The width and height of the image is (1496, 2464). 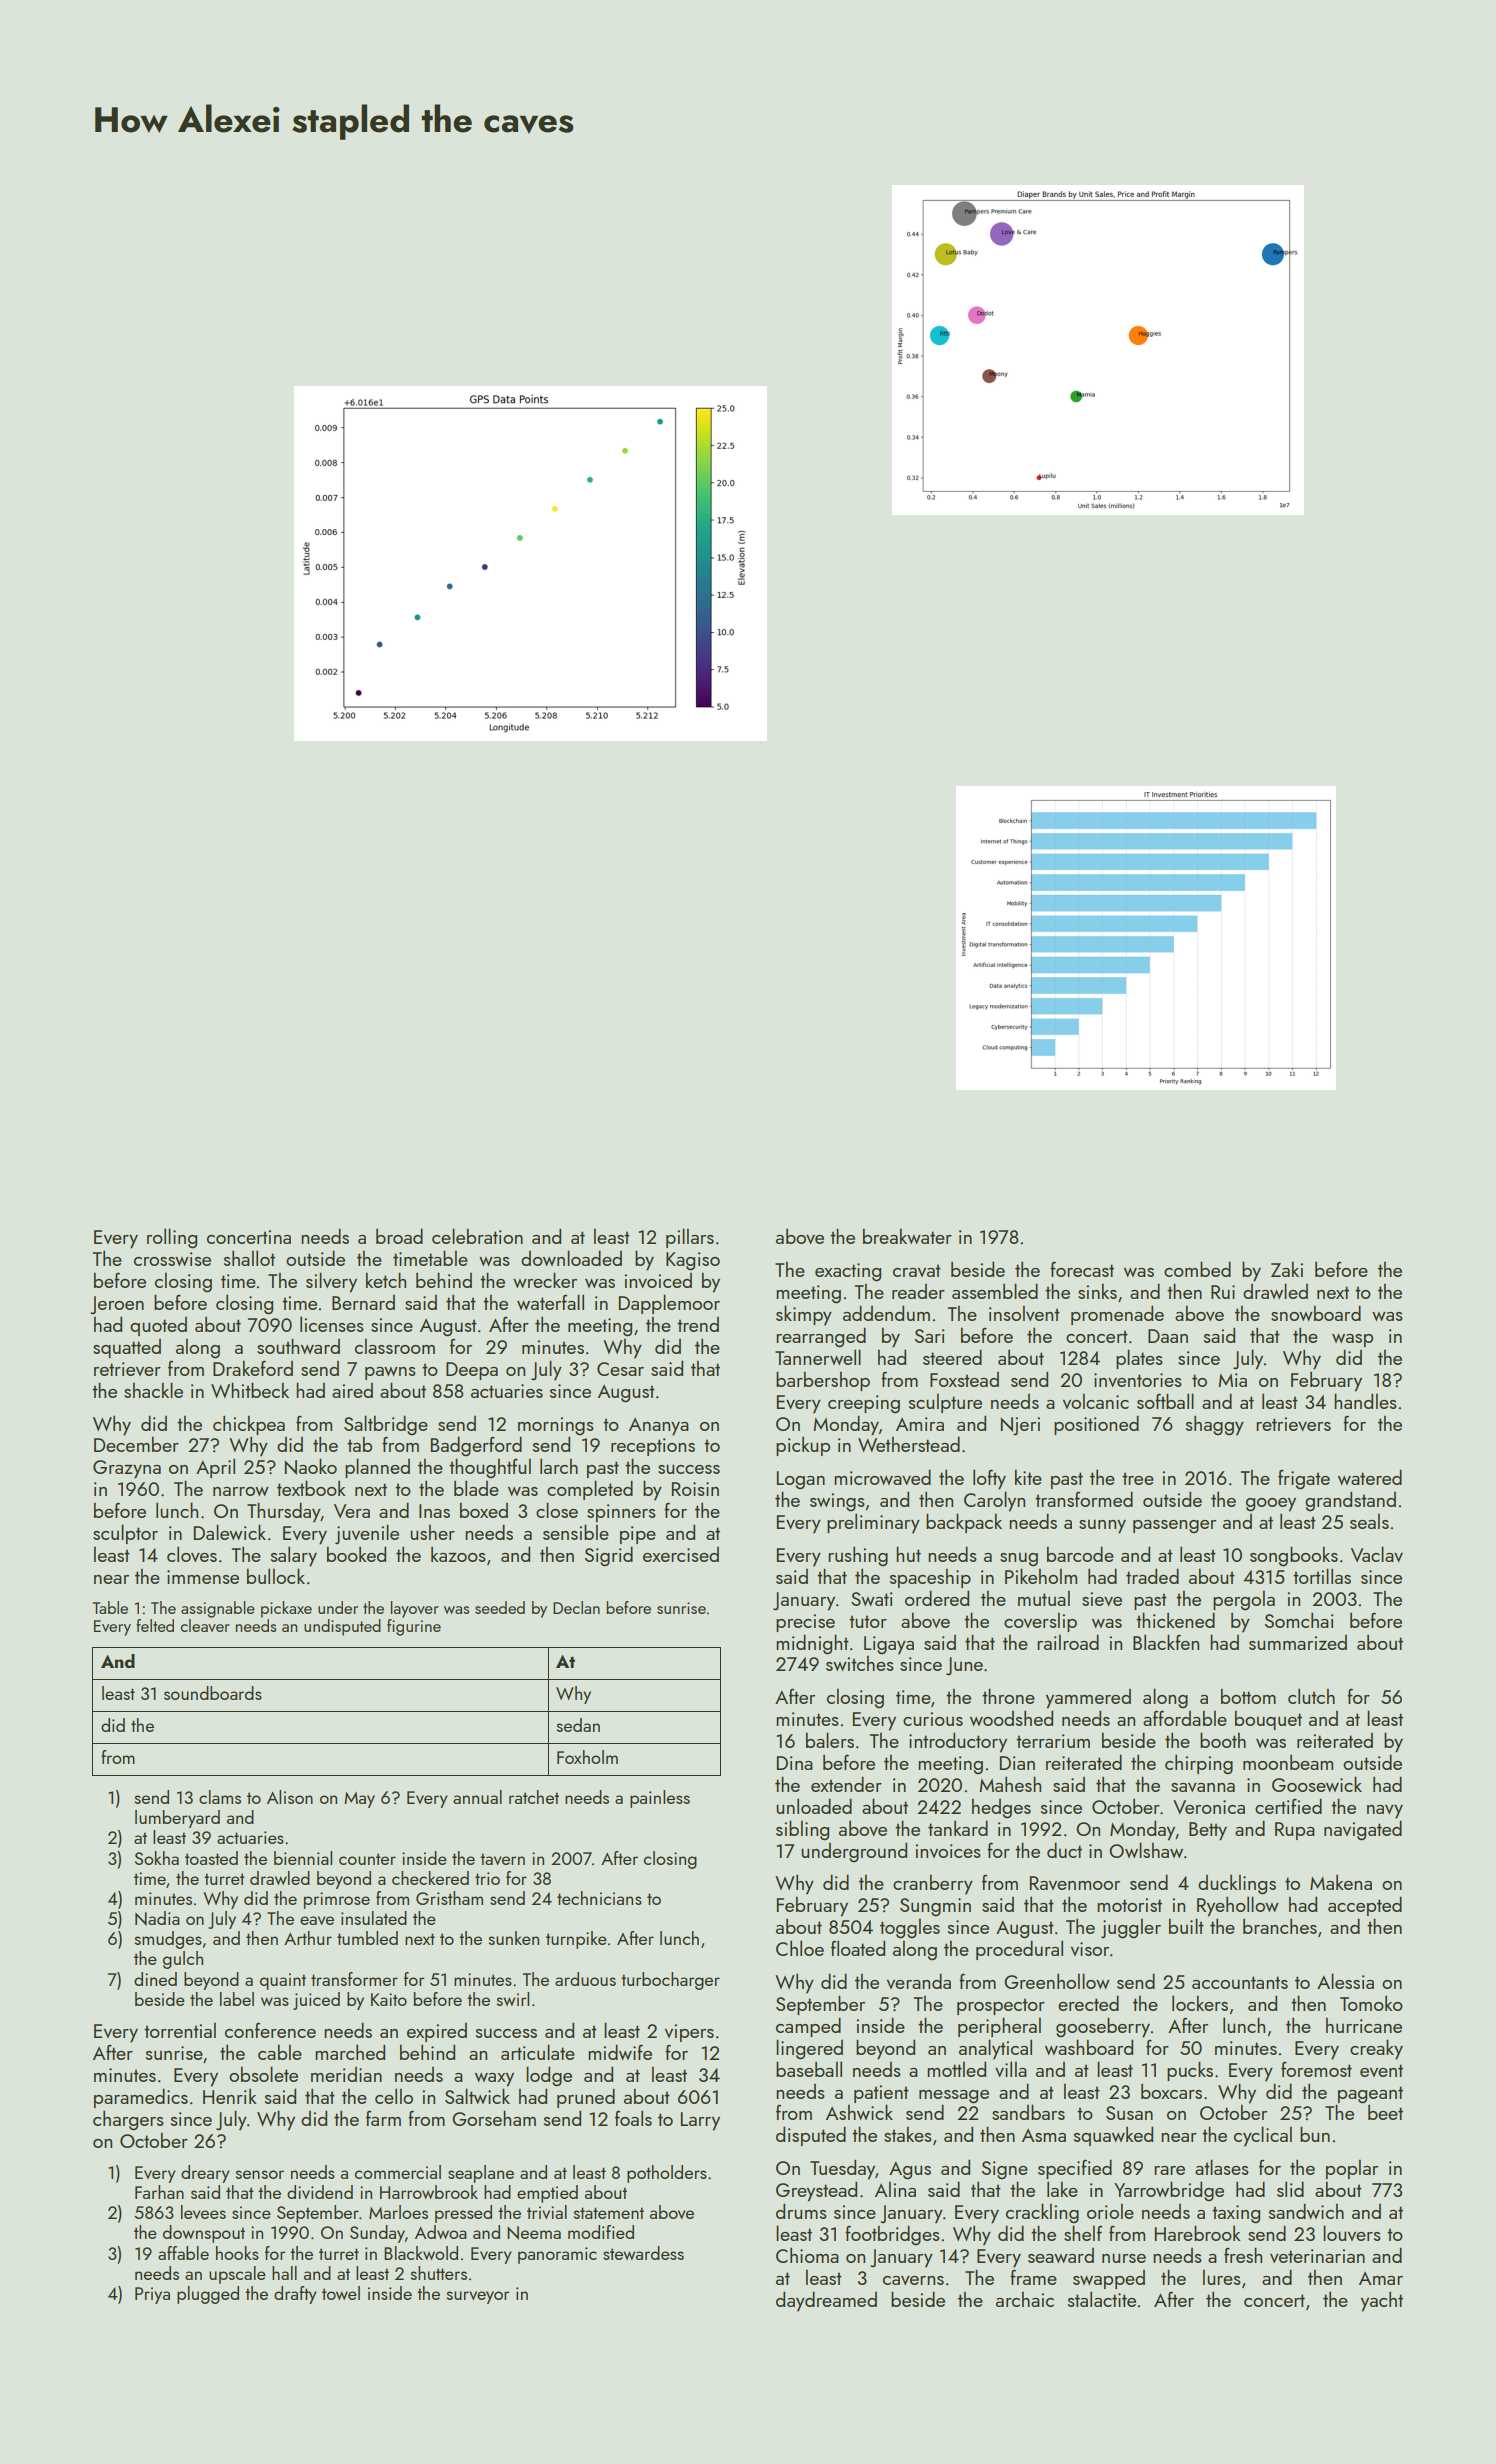 I want to click on sensor, so click(x=260, y=2174).
